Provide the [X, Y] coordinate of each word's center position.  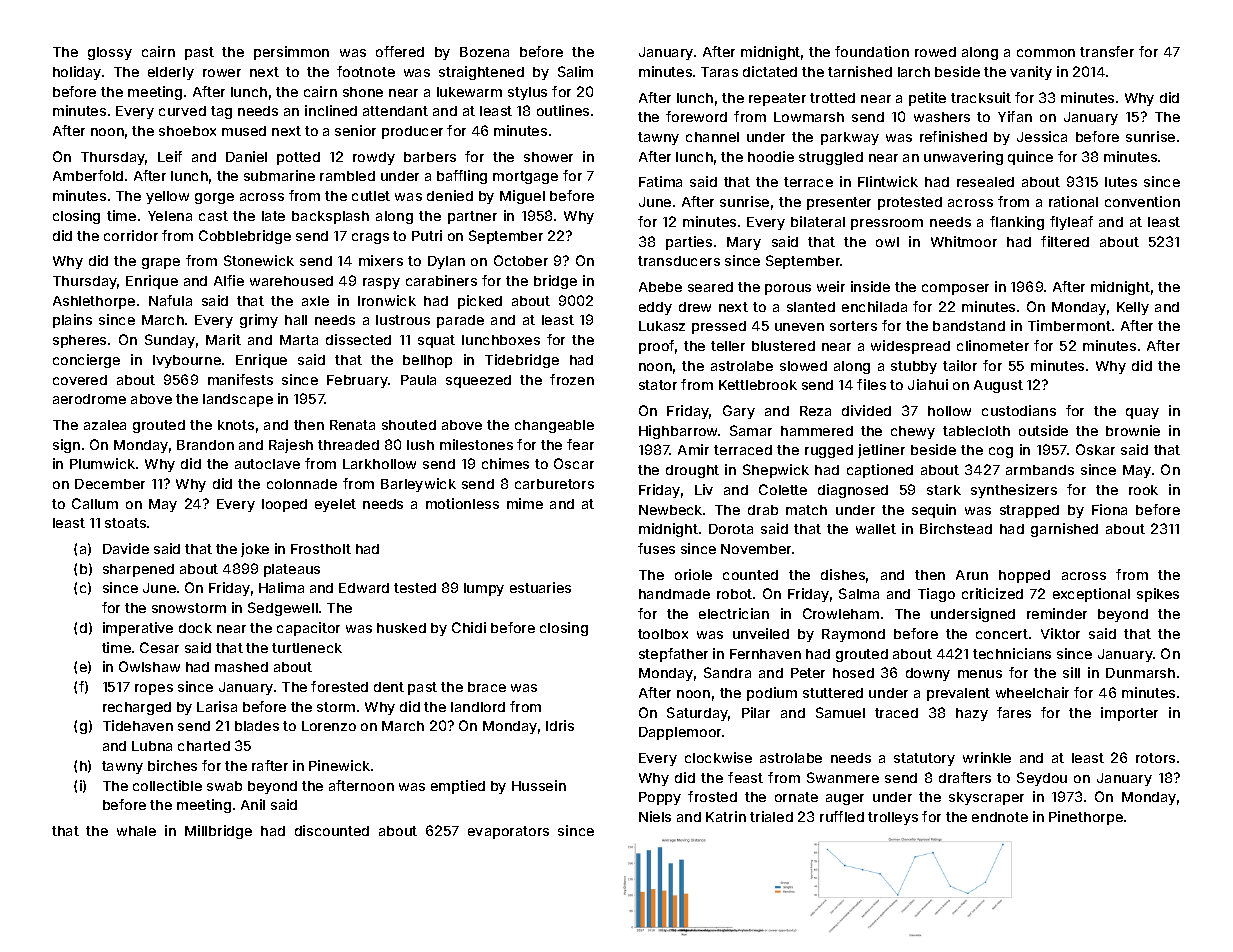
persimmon [291, 53]
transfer [1107, 51]
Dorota [731, 529]
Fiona [1109, 509]
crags [370, 238]
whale [136, 831]
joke [255, 550]
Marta [299, 340]
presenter [839, 203]
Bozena [484, 52]
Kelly [1133, 308]
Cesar [159, 647]
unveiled [761, 633]
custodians [1019, 410]
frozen [572, 379]
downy [928, 674]
